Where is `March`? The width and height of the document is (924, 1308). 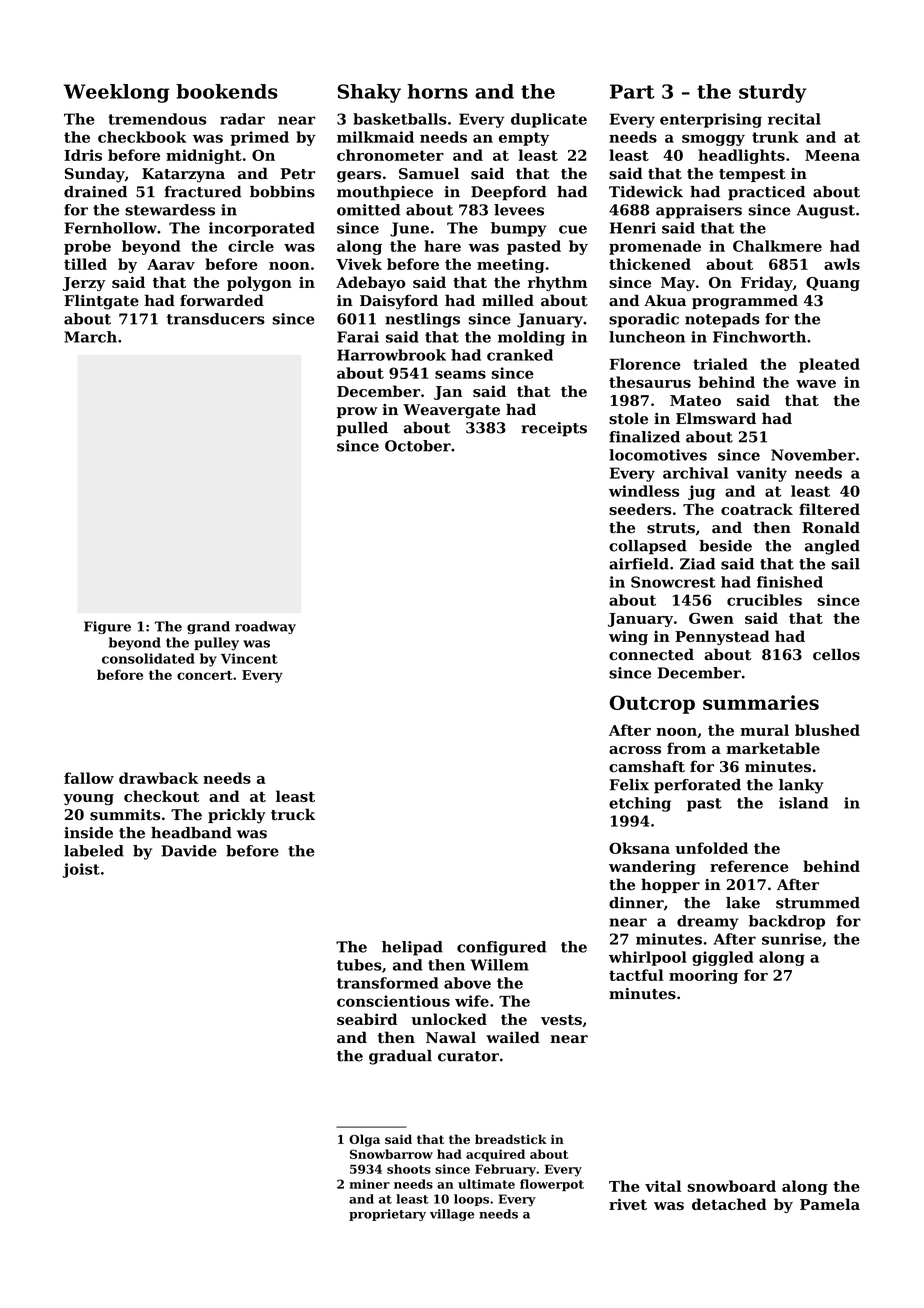 March is located at coordinates (90, 337).
